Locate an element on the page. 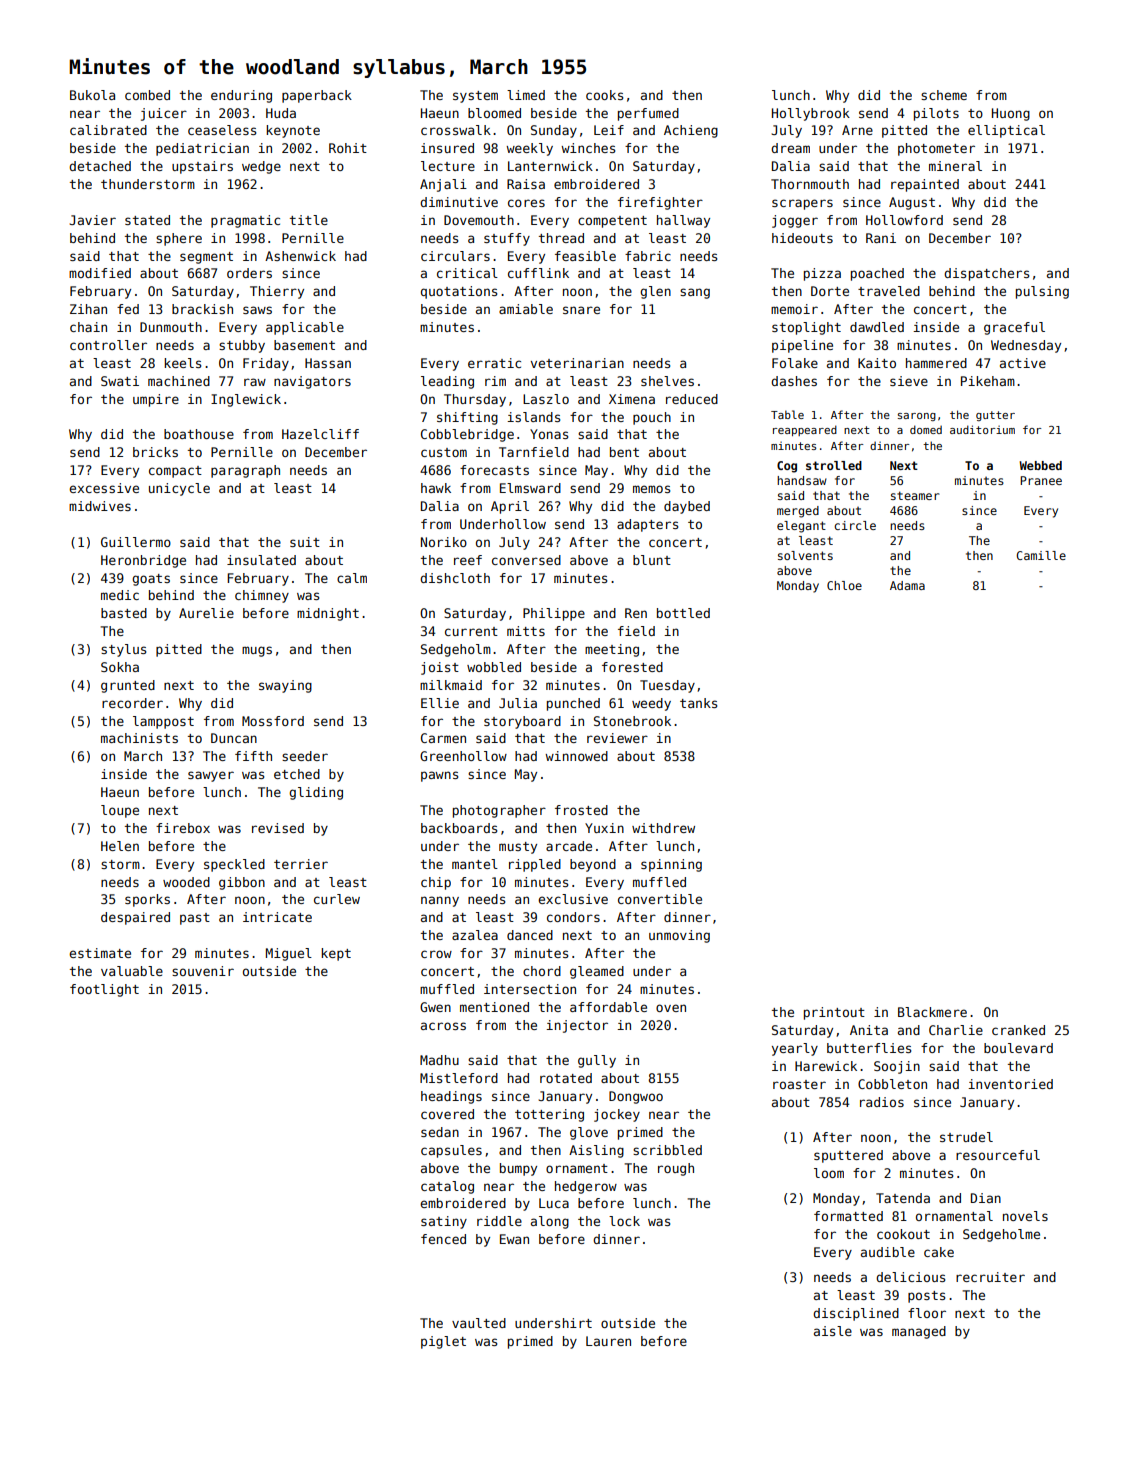  Hazelcliff is located at coordinates (320, 434).
